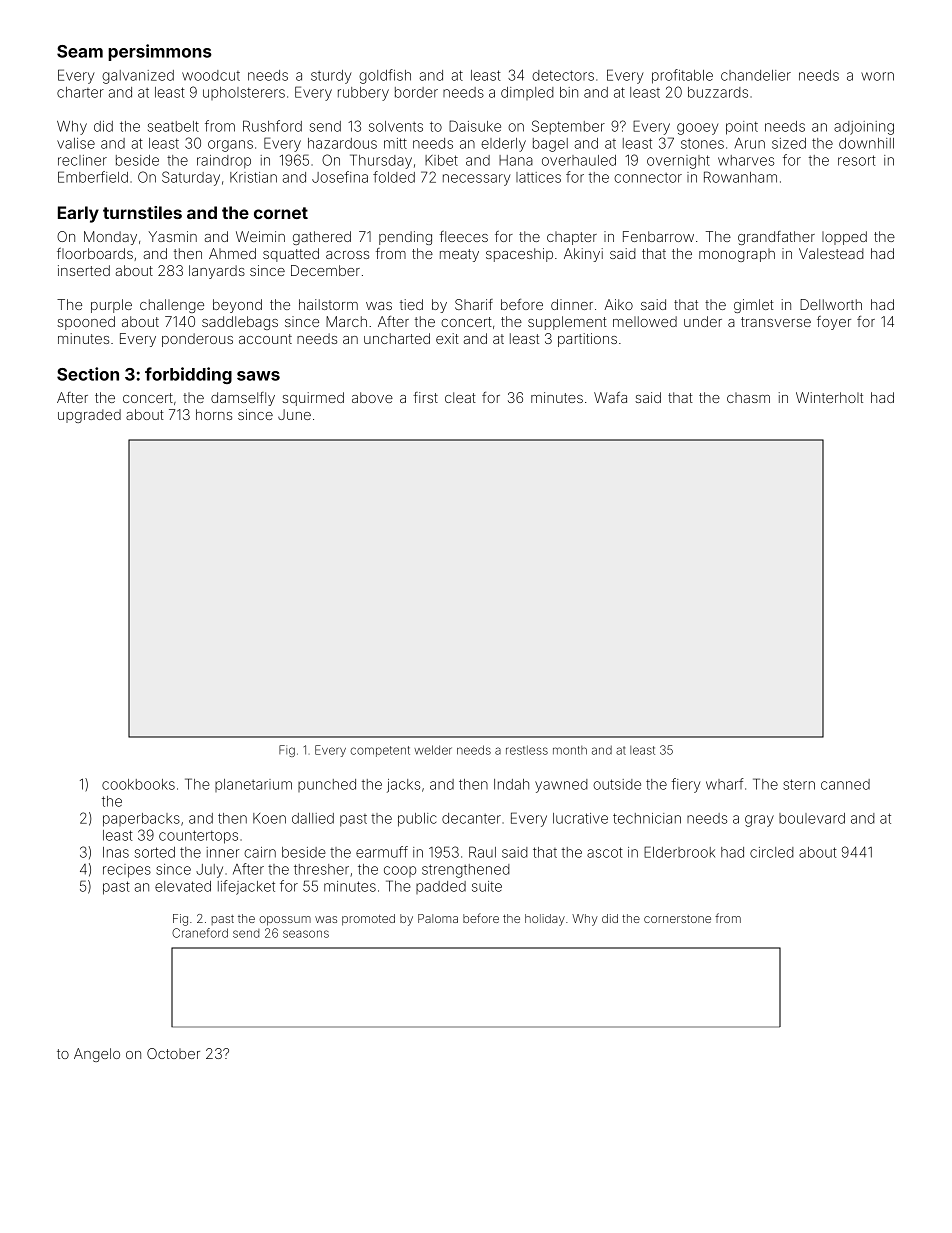 This screenshot has width=952, height=1233. What do you see at coordinates (78, 214) in the screenshot?
I see `Early` at bounding box center [78, 214].
